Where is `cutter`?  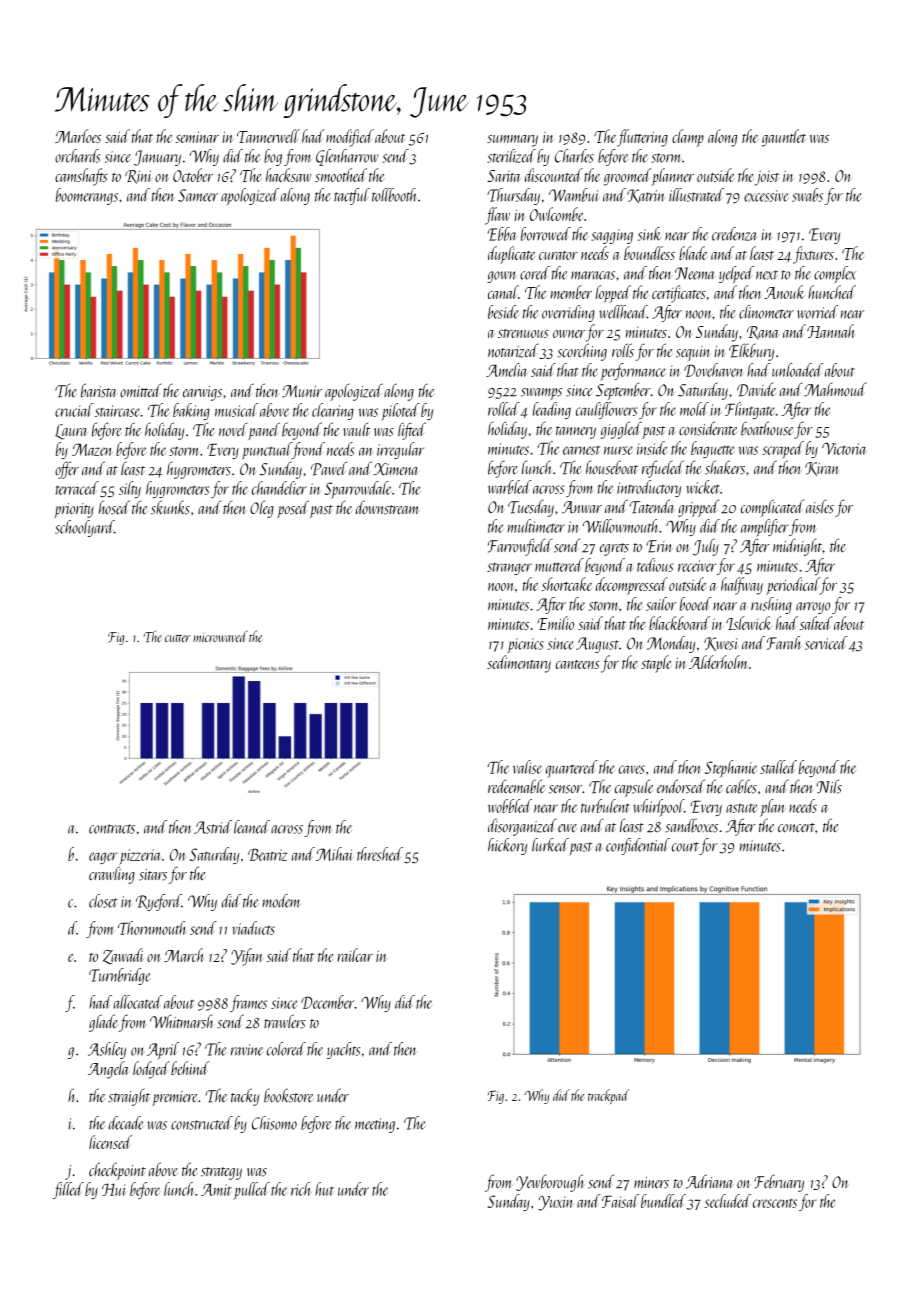 cutter is located at coordinates (178, 638).
